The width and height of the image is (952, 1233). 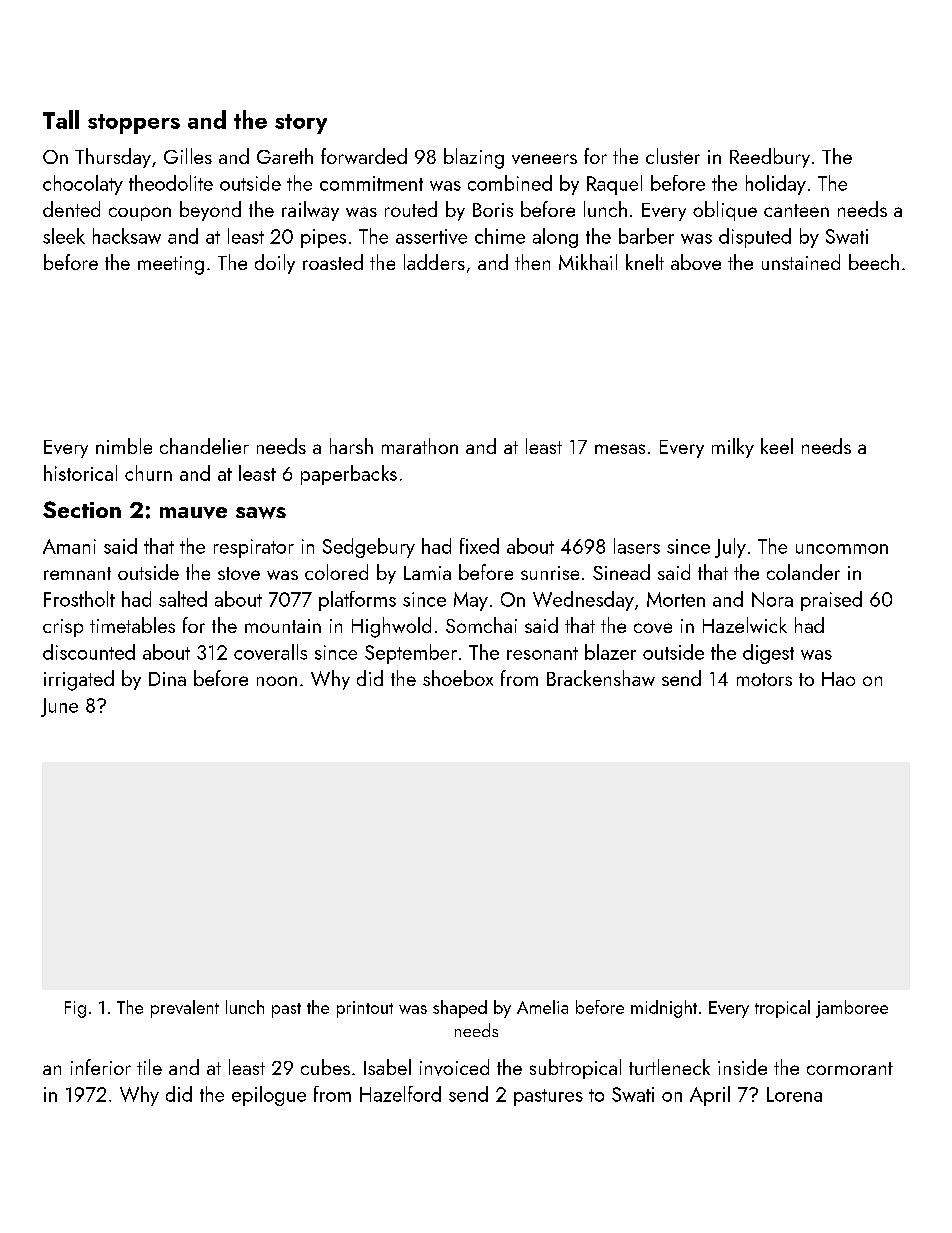 I want to click on Tall, so click(x=61, y=119).
